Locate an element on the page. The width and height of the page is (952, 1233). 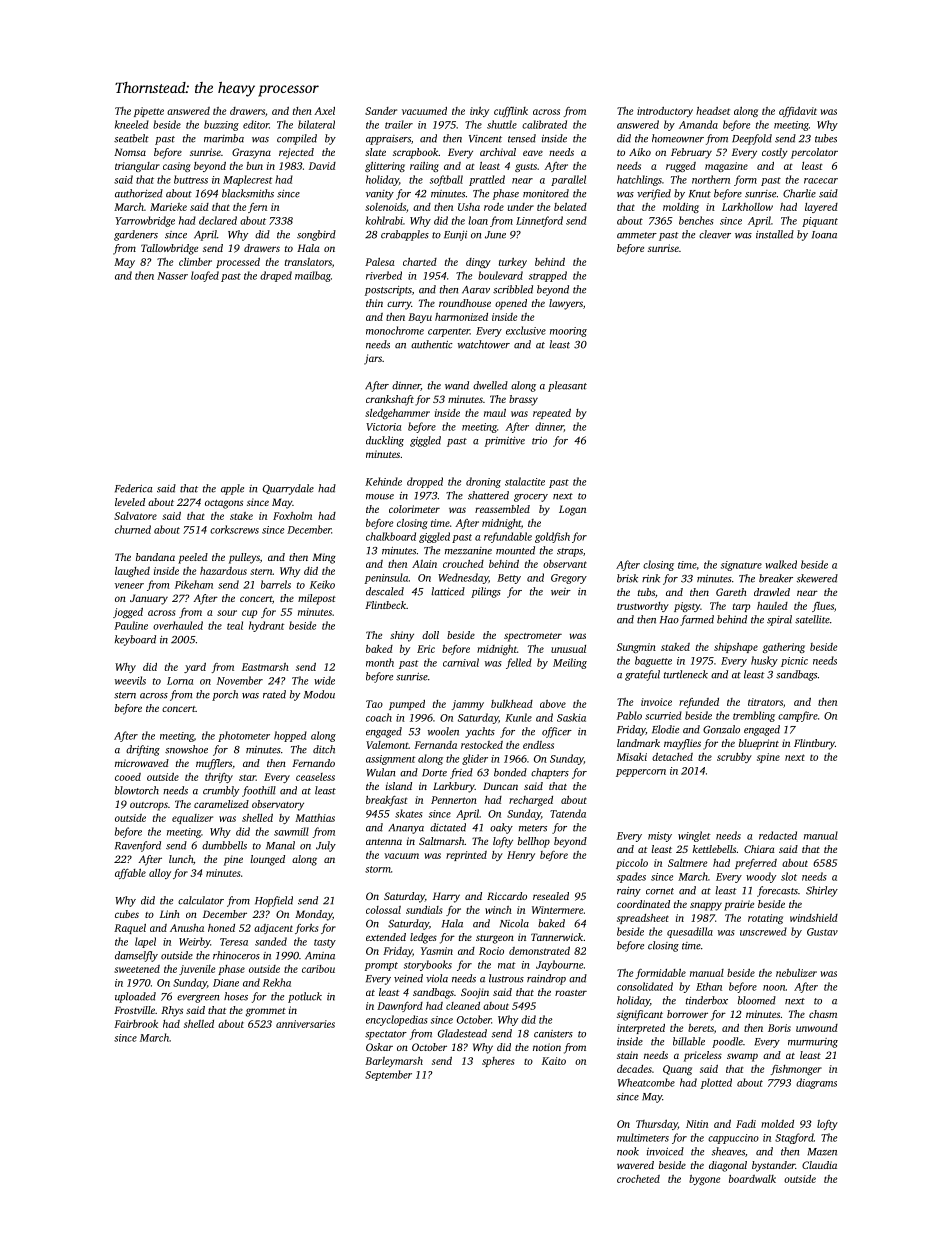
Rekha is located at coordinates (277, 982).
